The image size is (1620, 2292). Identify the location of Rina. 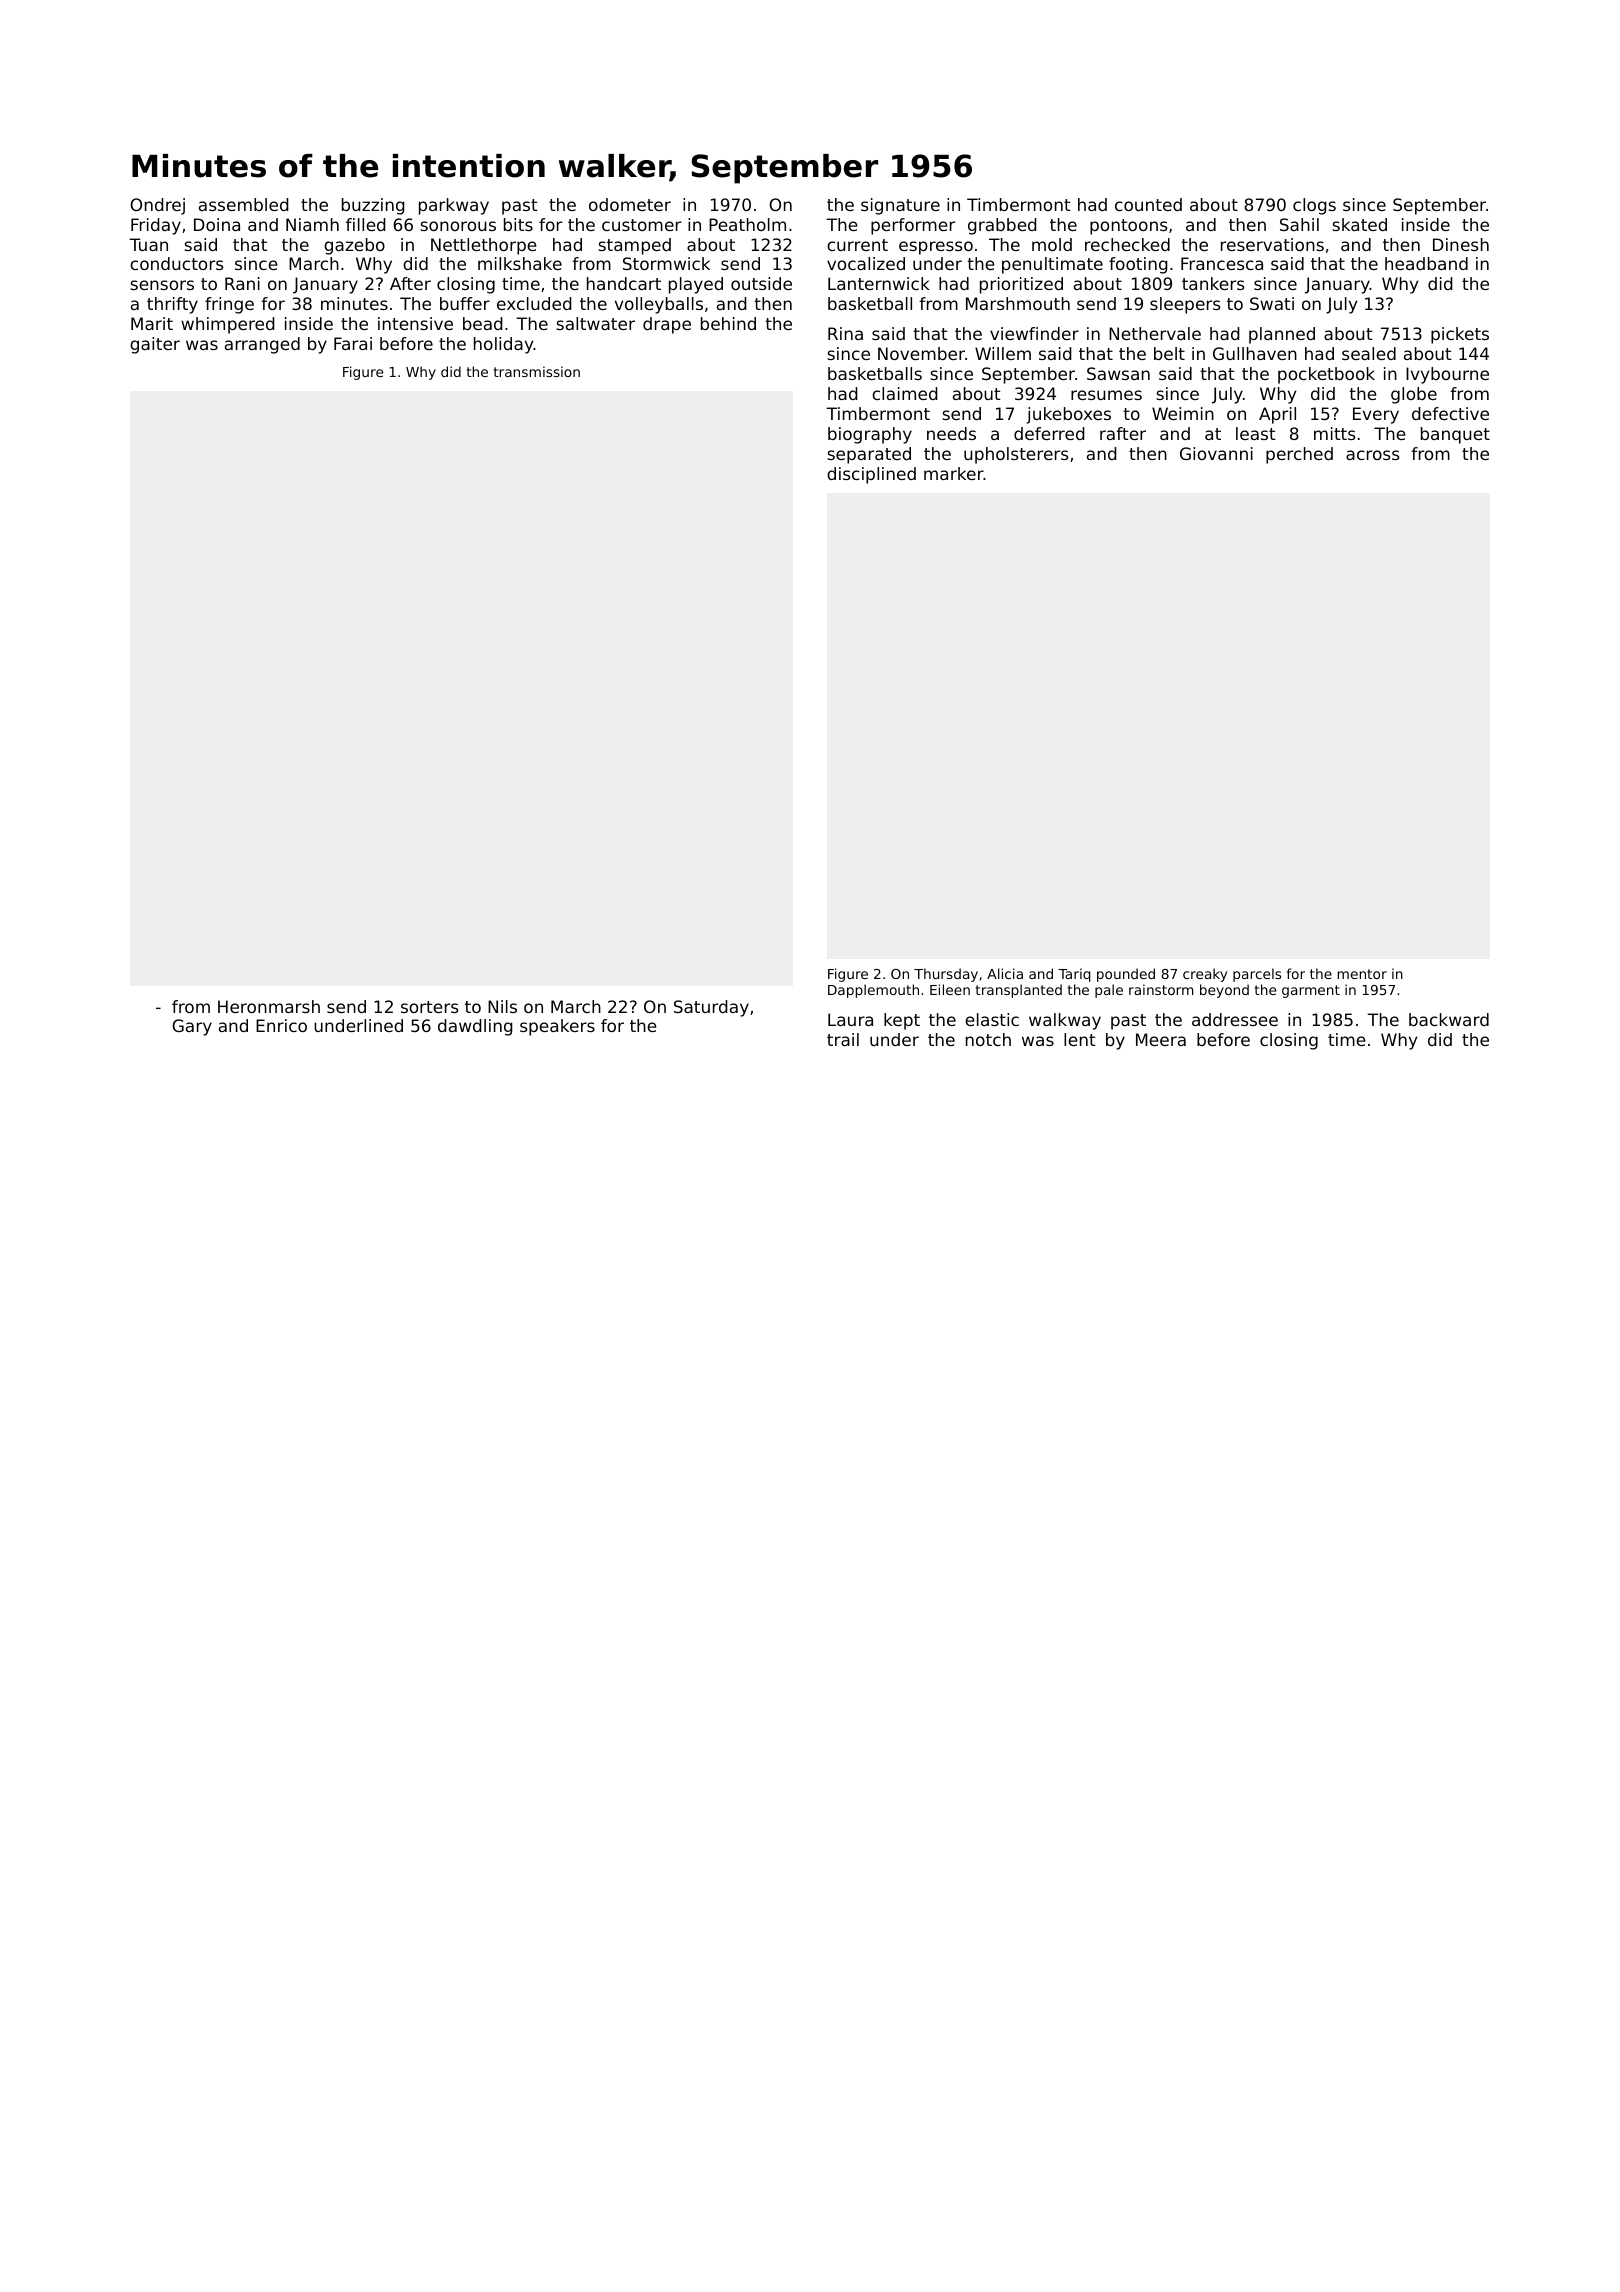
(845, 333).
